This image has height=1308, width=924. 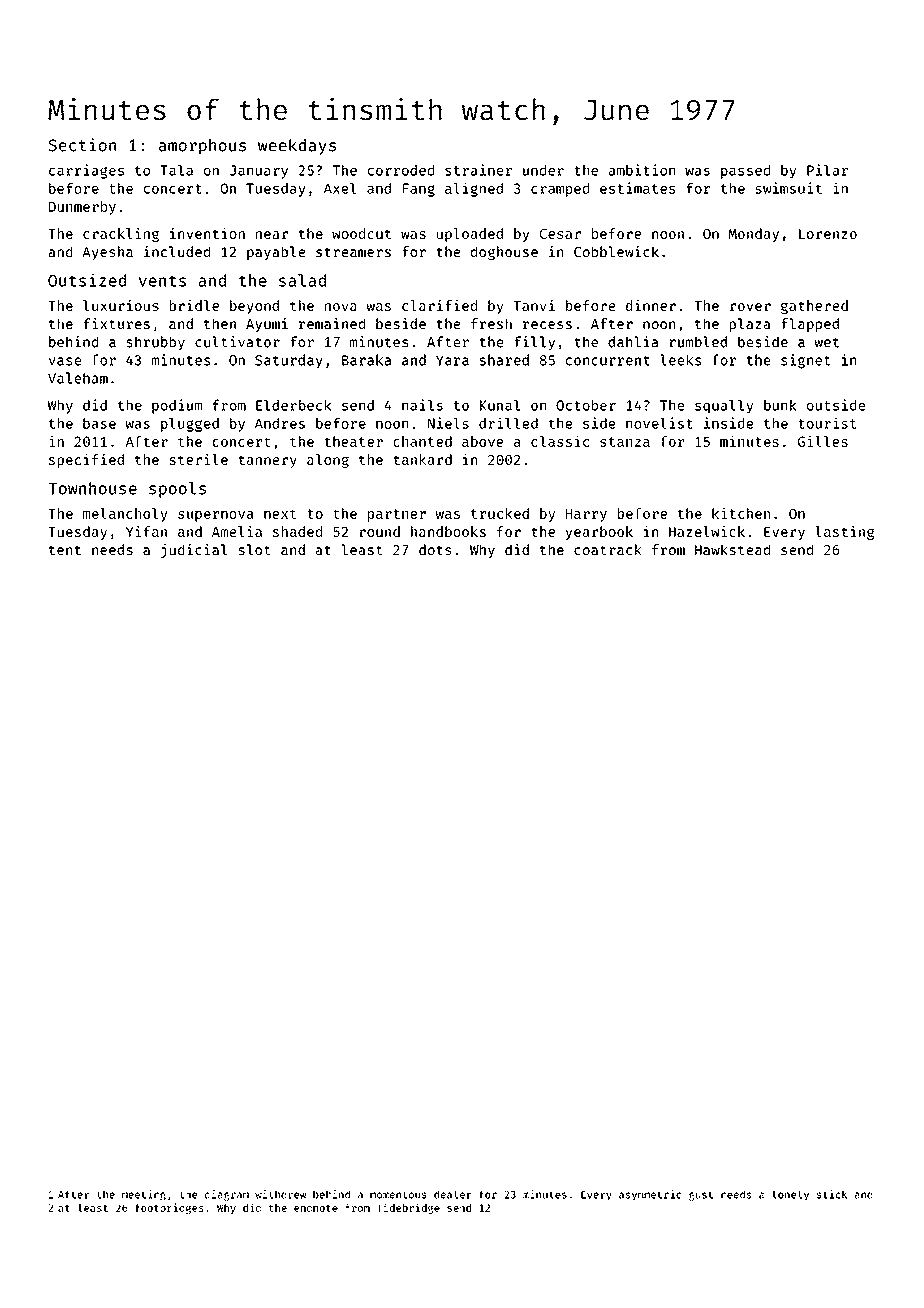 I want to click on asymmetric, so click(x=650, y=1195).
